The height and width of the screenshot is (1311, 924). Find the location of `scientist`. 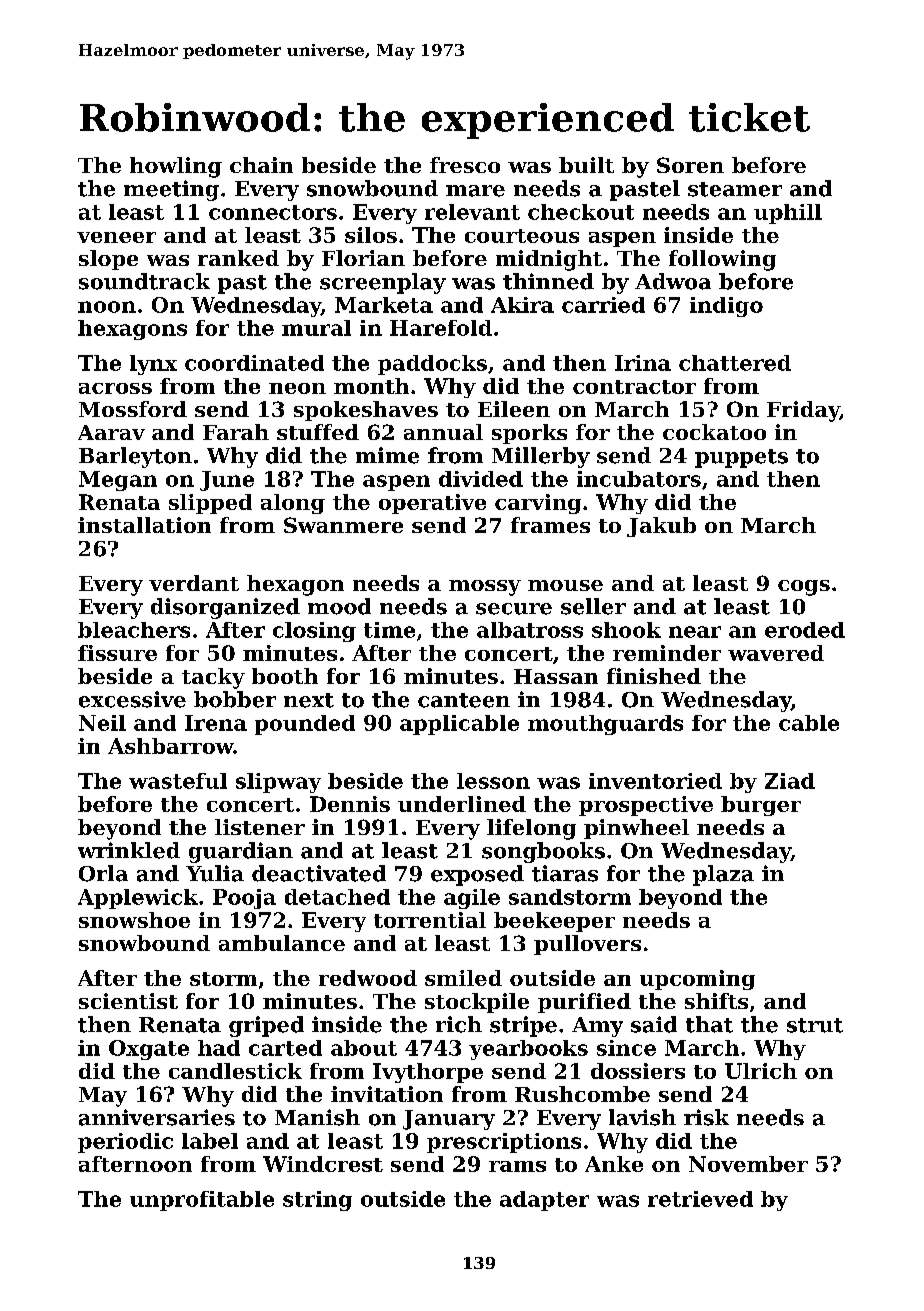

scientist is located at coordinates (128, 1001).
